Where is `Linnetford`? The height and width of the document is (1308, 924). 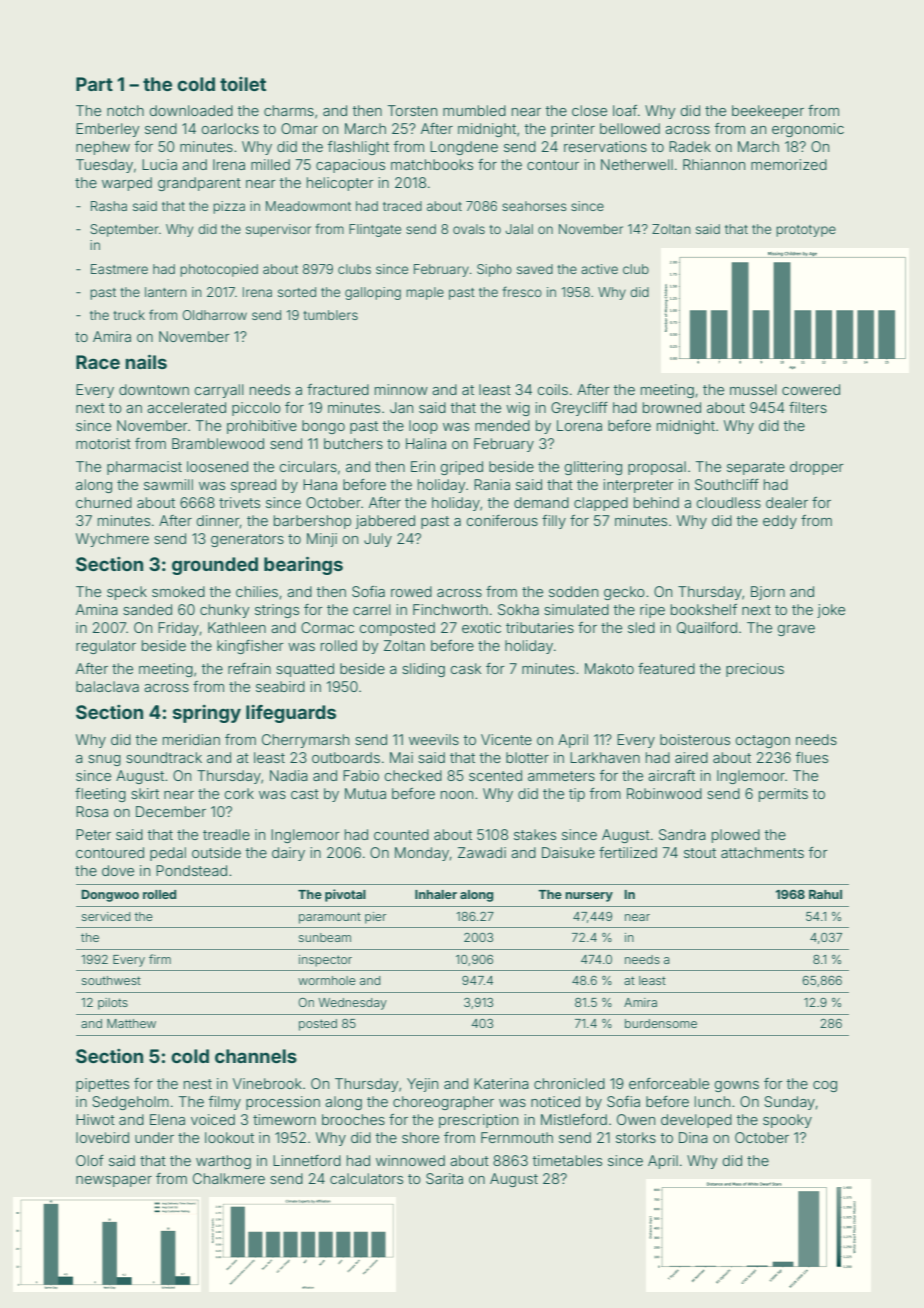 Linnetford is located at coordinates (307, 1160).
